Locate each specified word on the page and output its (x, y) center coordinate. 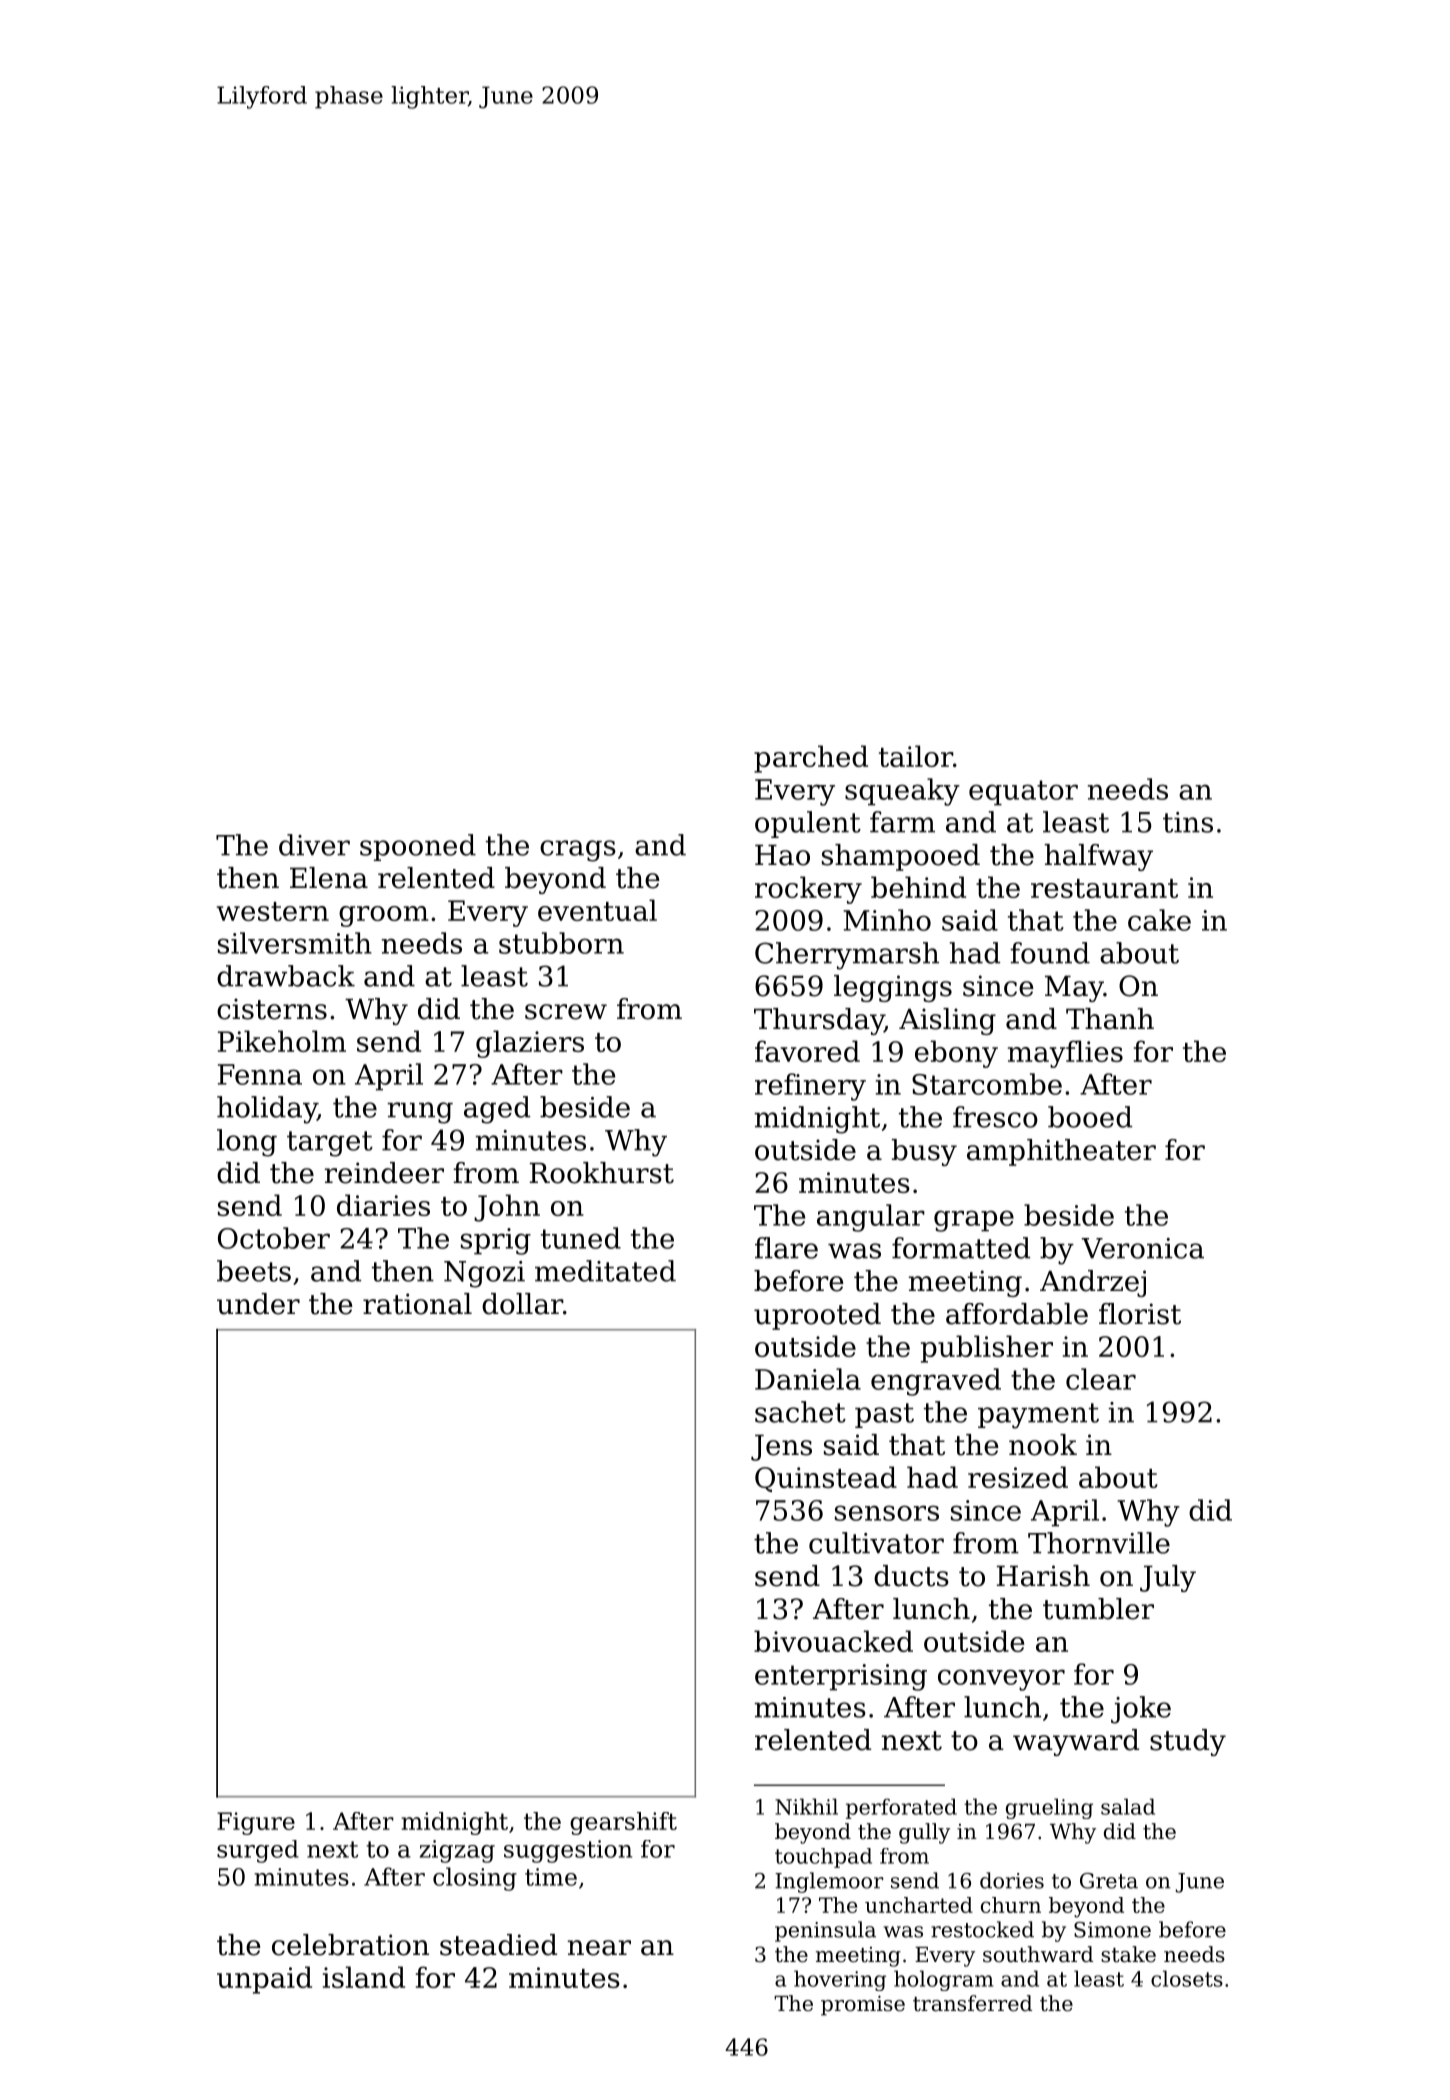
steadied (498, 1945)
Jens (781, 1447)
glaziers (530, 1044)
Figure (256, 1823)
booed (1090, 1117)
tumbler (1098, 1609)
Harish (1043, 1576)
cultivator (876, 1543)
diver (314, 845)
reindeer (384, 1173)
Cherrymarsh (847, 956)
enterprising (841, 1677)
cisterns (272, 1009)
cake (1159, 920)
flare (786, 1248)
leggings (893, 988)
